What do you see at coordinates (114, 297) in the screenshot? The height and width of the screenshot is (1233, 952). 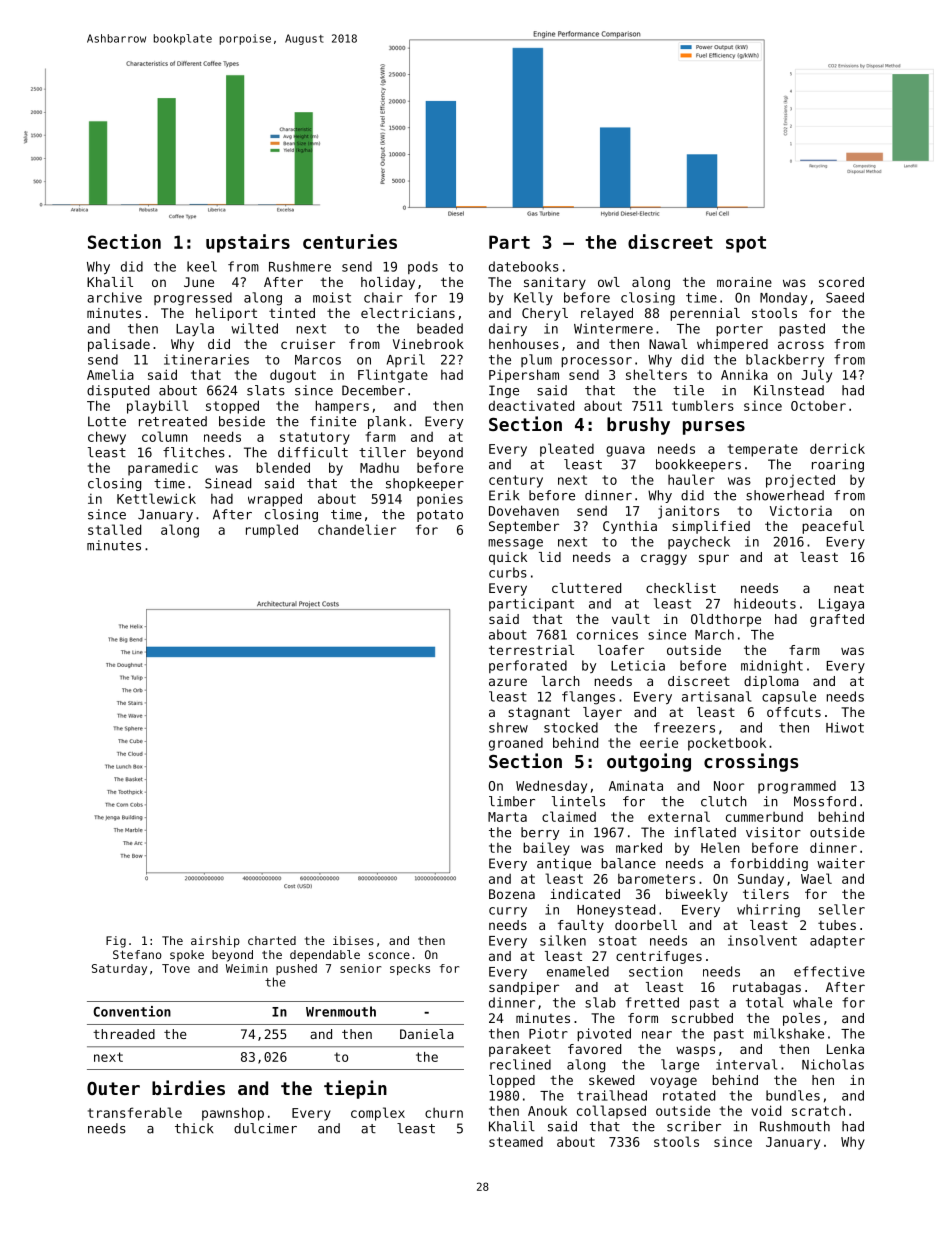 I see `archive` at bounding box center [114, 297].
